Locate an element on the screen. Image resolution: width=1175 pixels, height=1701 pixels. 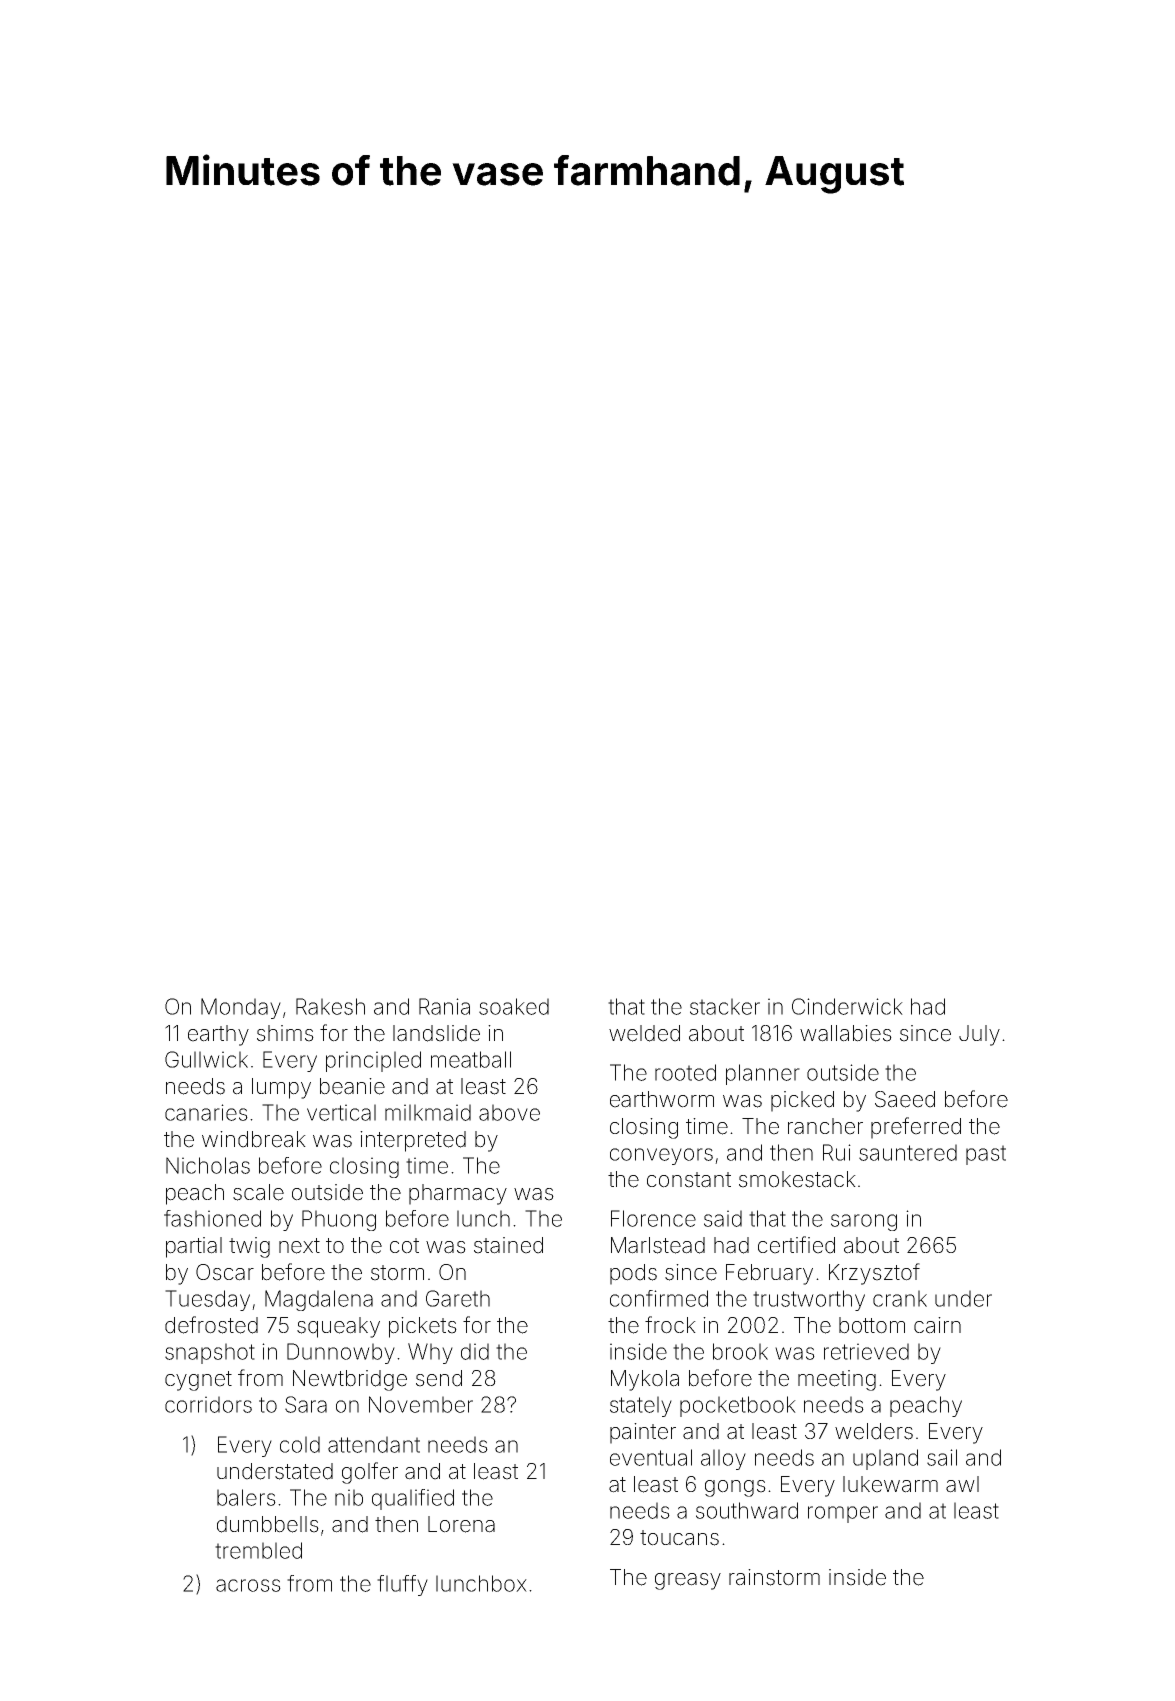
picked is located at coordinates (802, 1101).
